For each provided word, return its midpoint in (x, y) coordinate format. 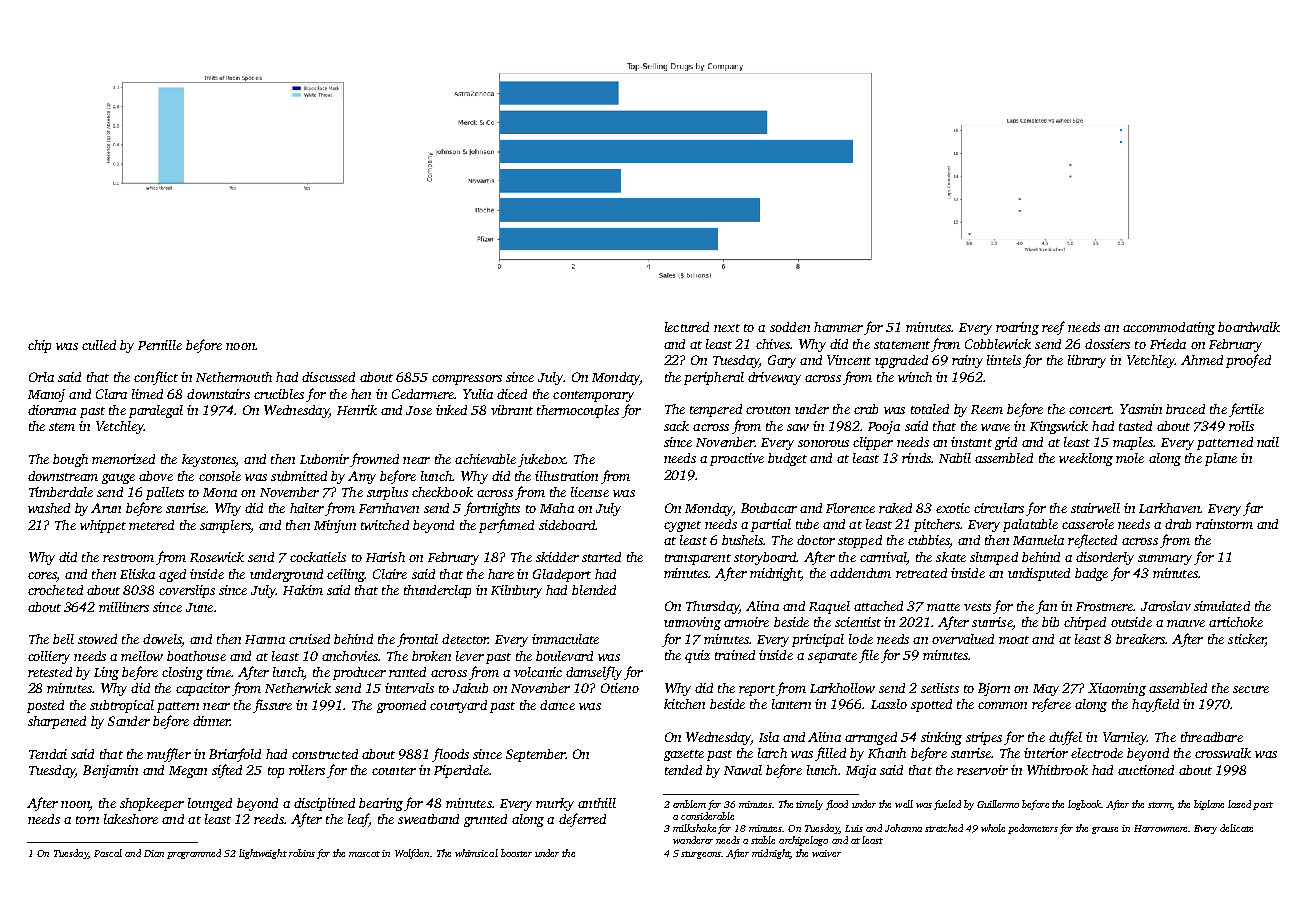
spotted (931, 705)
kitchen (684, 704)
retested (50, 672)
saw (798, 427)
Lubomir (324, 459)
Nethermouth (234, 377)
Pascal (108, 853)
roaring (1017, 328)
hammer (838, 327)
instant (971, 442)
